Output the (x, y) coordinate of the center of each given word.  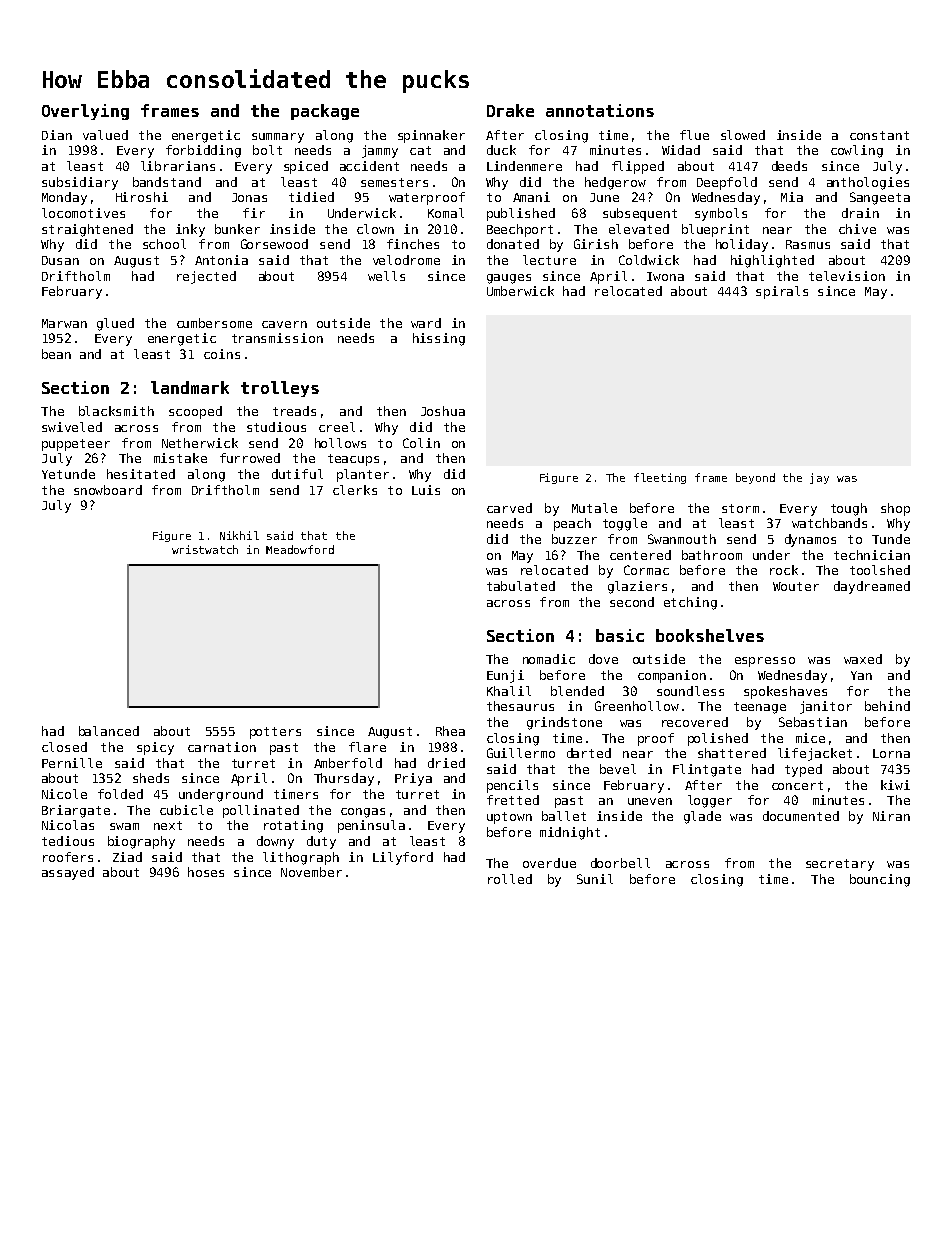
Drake (510, 110)
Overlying (85, 112)
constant (879, 135)
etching (690, 603)
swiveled (72, 427)
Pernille (72, 763)
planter (363, 475)
